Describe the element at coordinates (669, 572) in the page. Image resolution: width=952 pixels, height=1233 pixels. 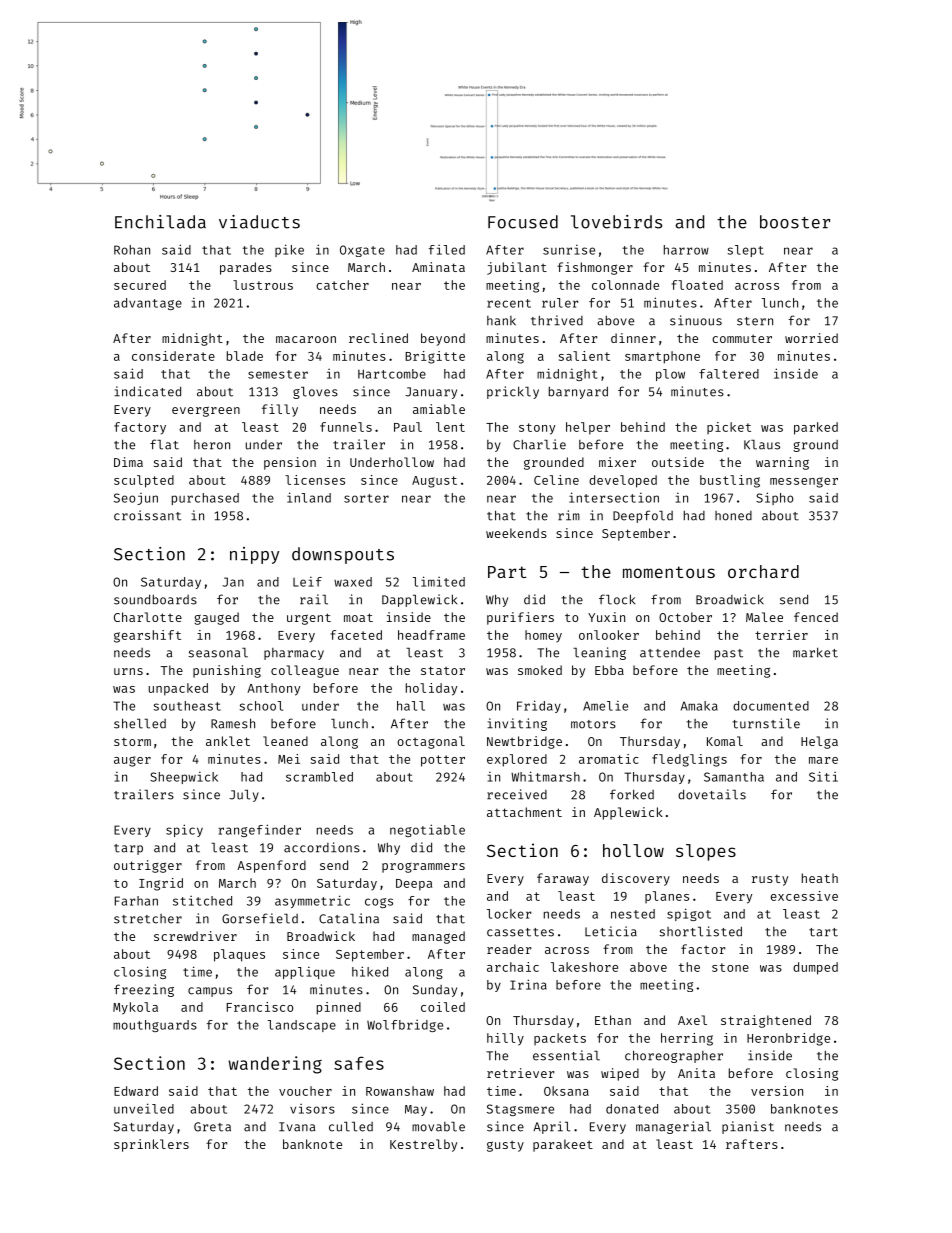
I see `momentous` at that location.
